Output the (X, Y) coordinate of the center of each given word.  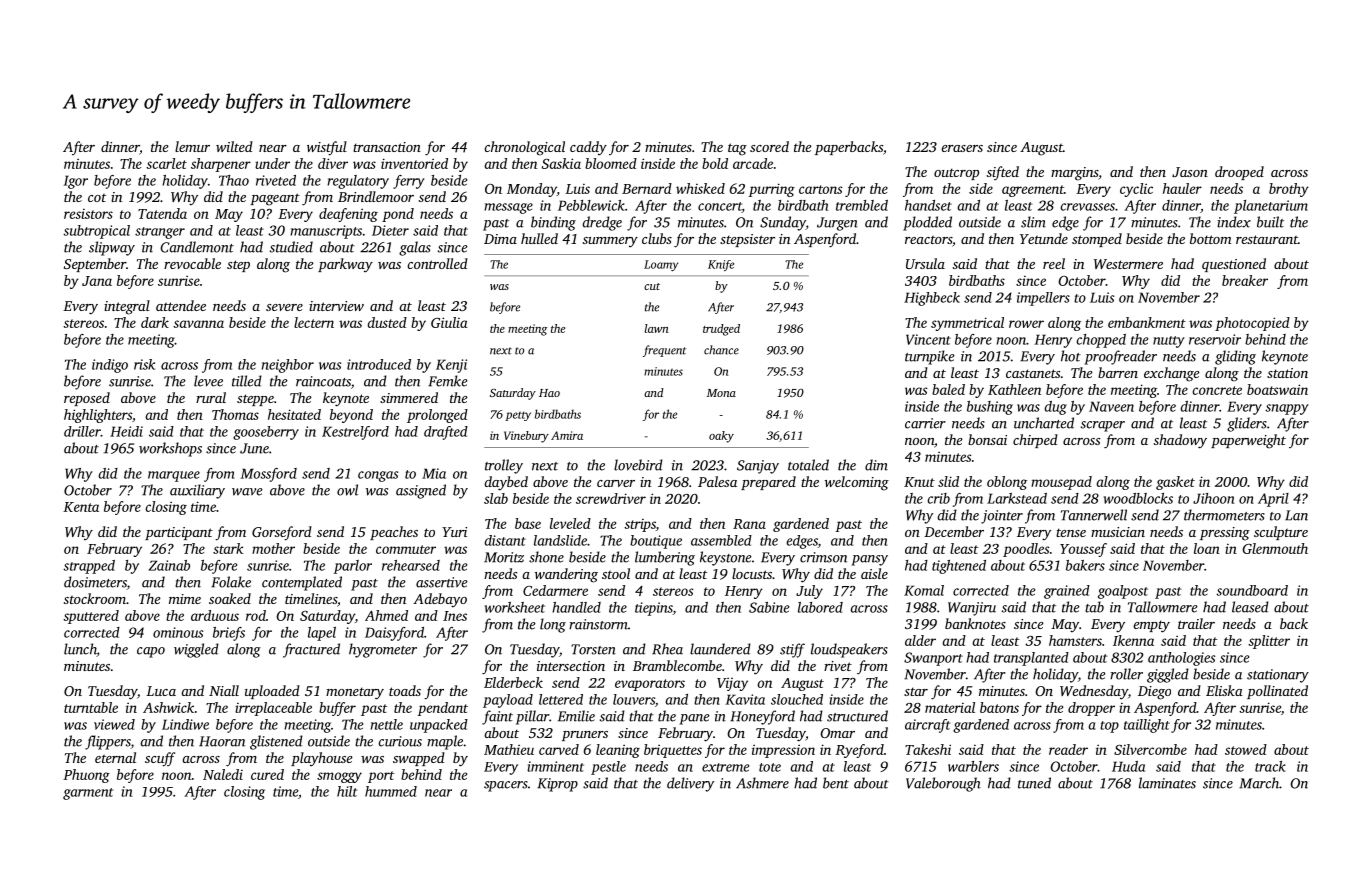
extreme (725, 767)
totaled (808, 465)
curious (400, 741)
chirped (1035, 441)
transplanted (1031, 659)
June (254, 448)
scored (769, 146)
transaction (387, 147)
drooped (1239, 173)
